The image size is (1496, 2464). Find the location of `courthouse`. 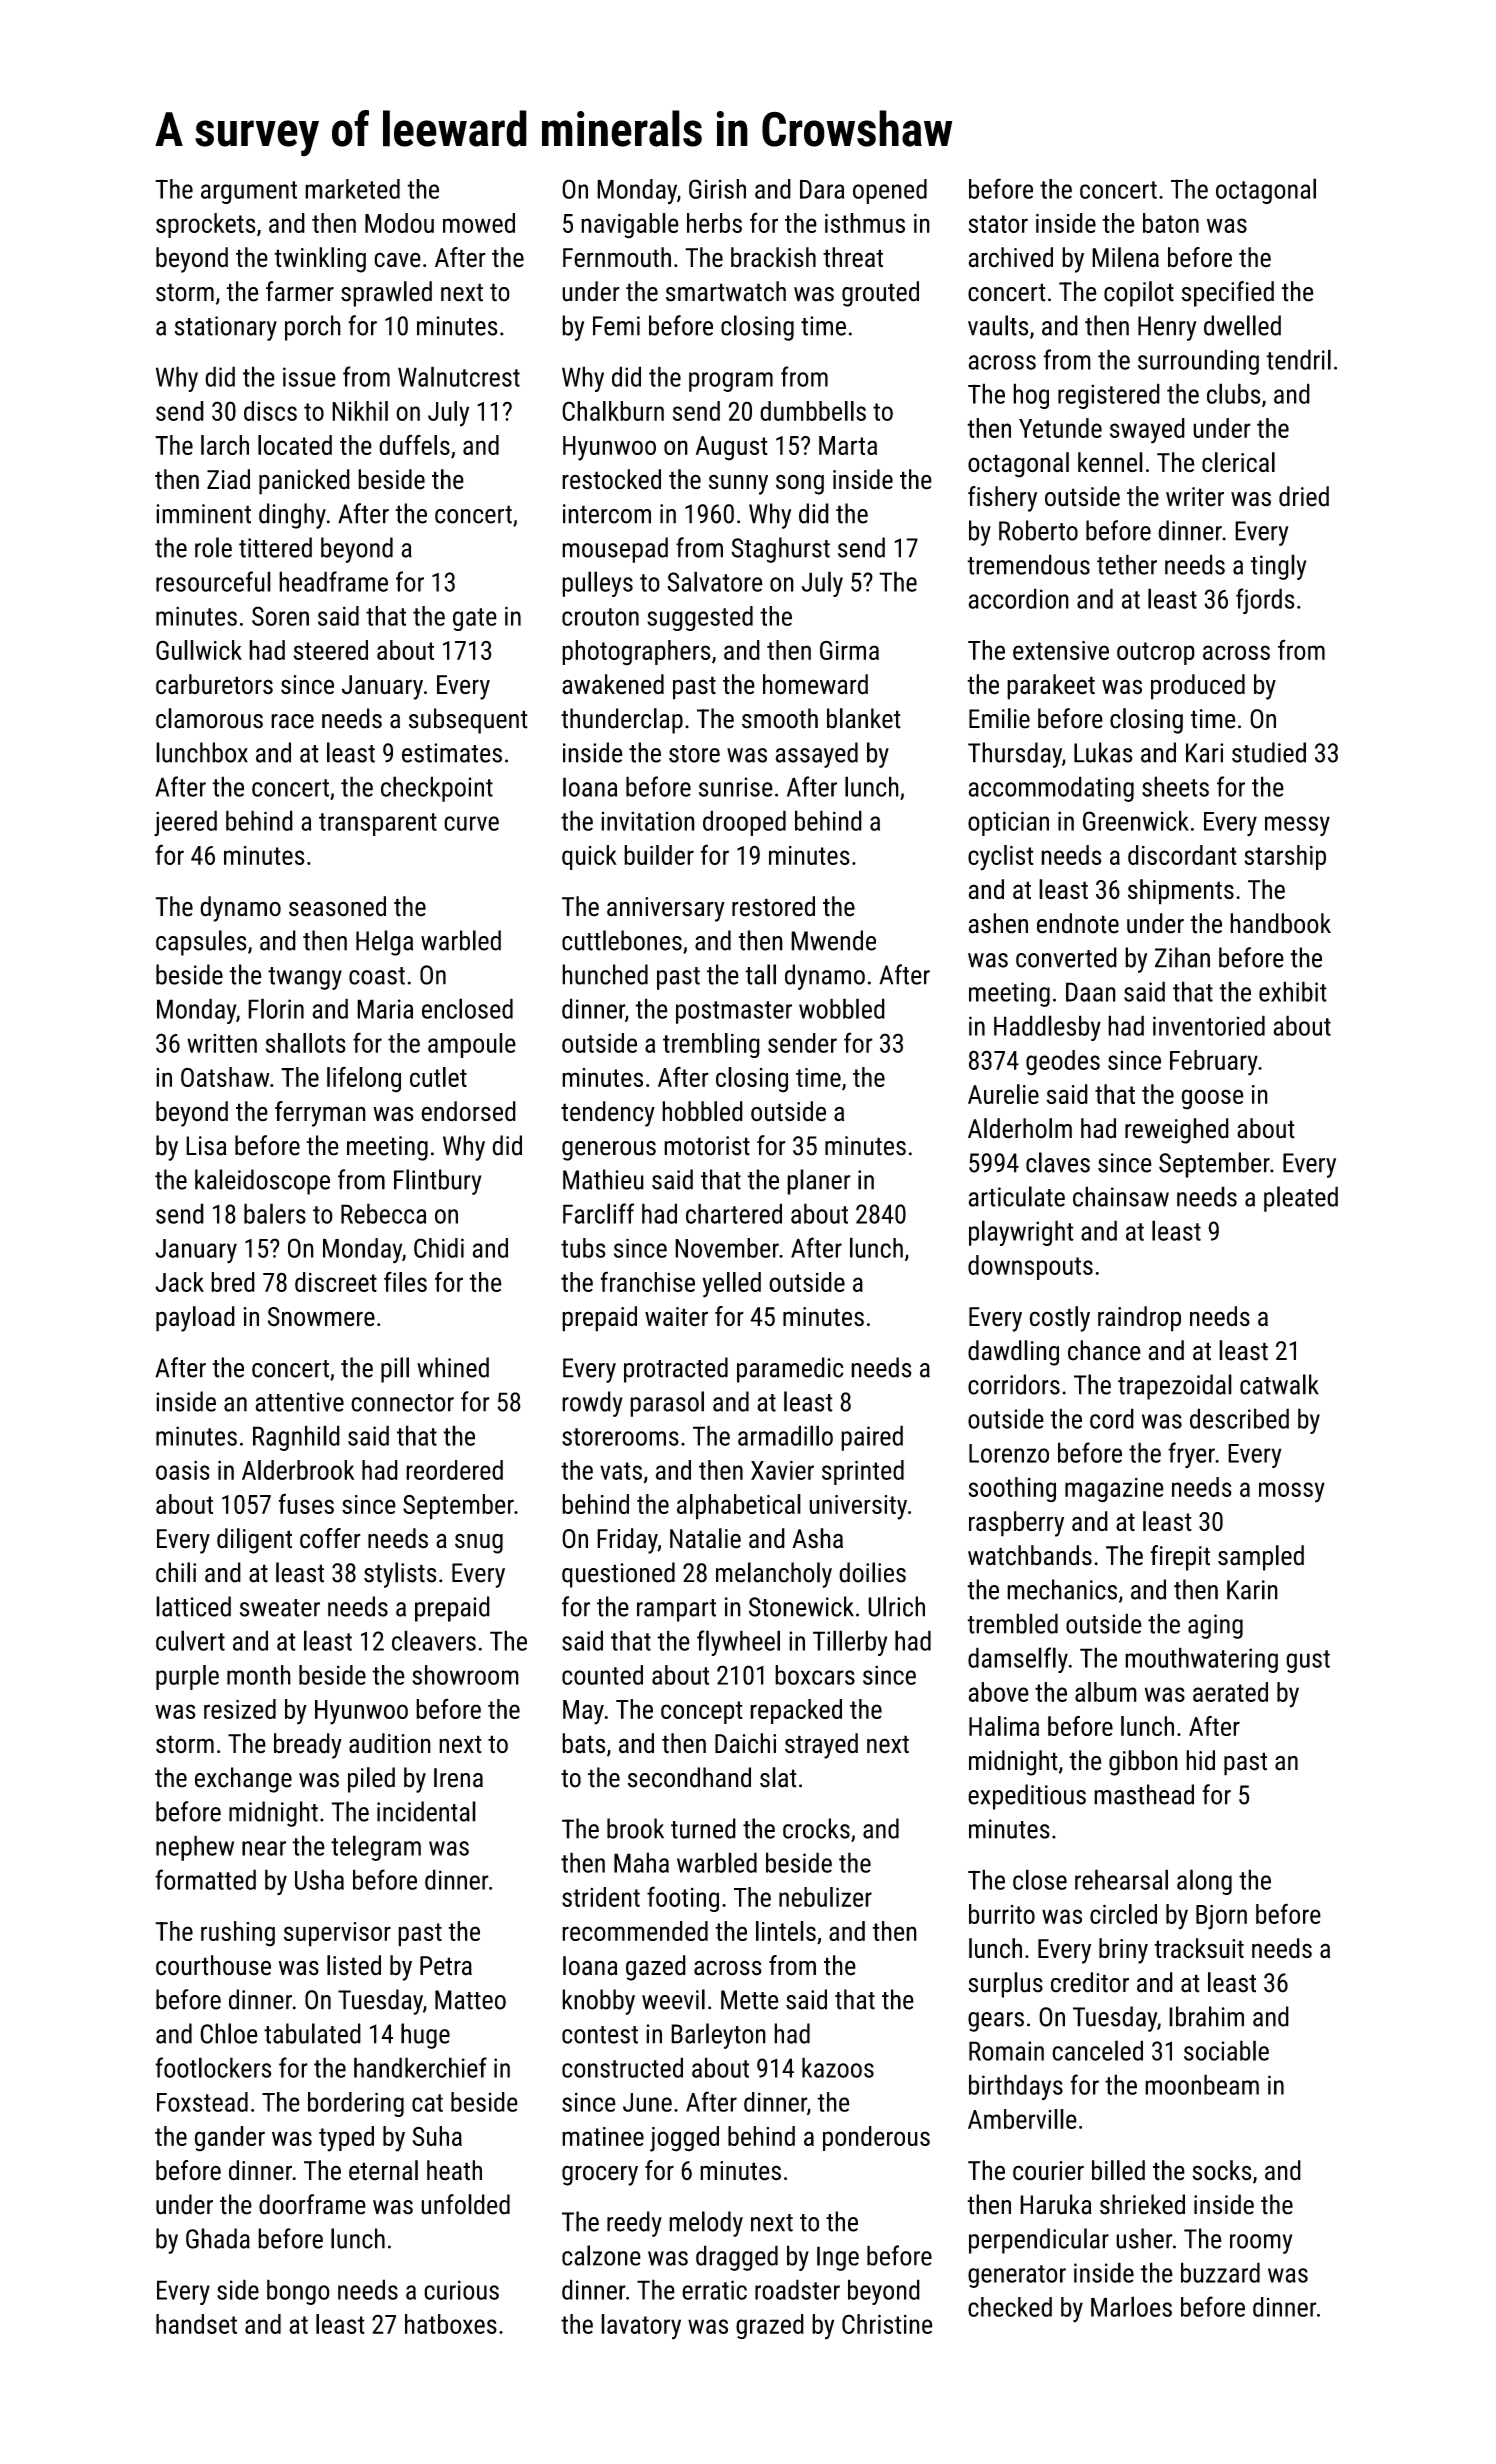

courthouse is located at coordinates (213, 1965).
